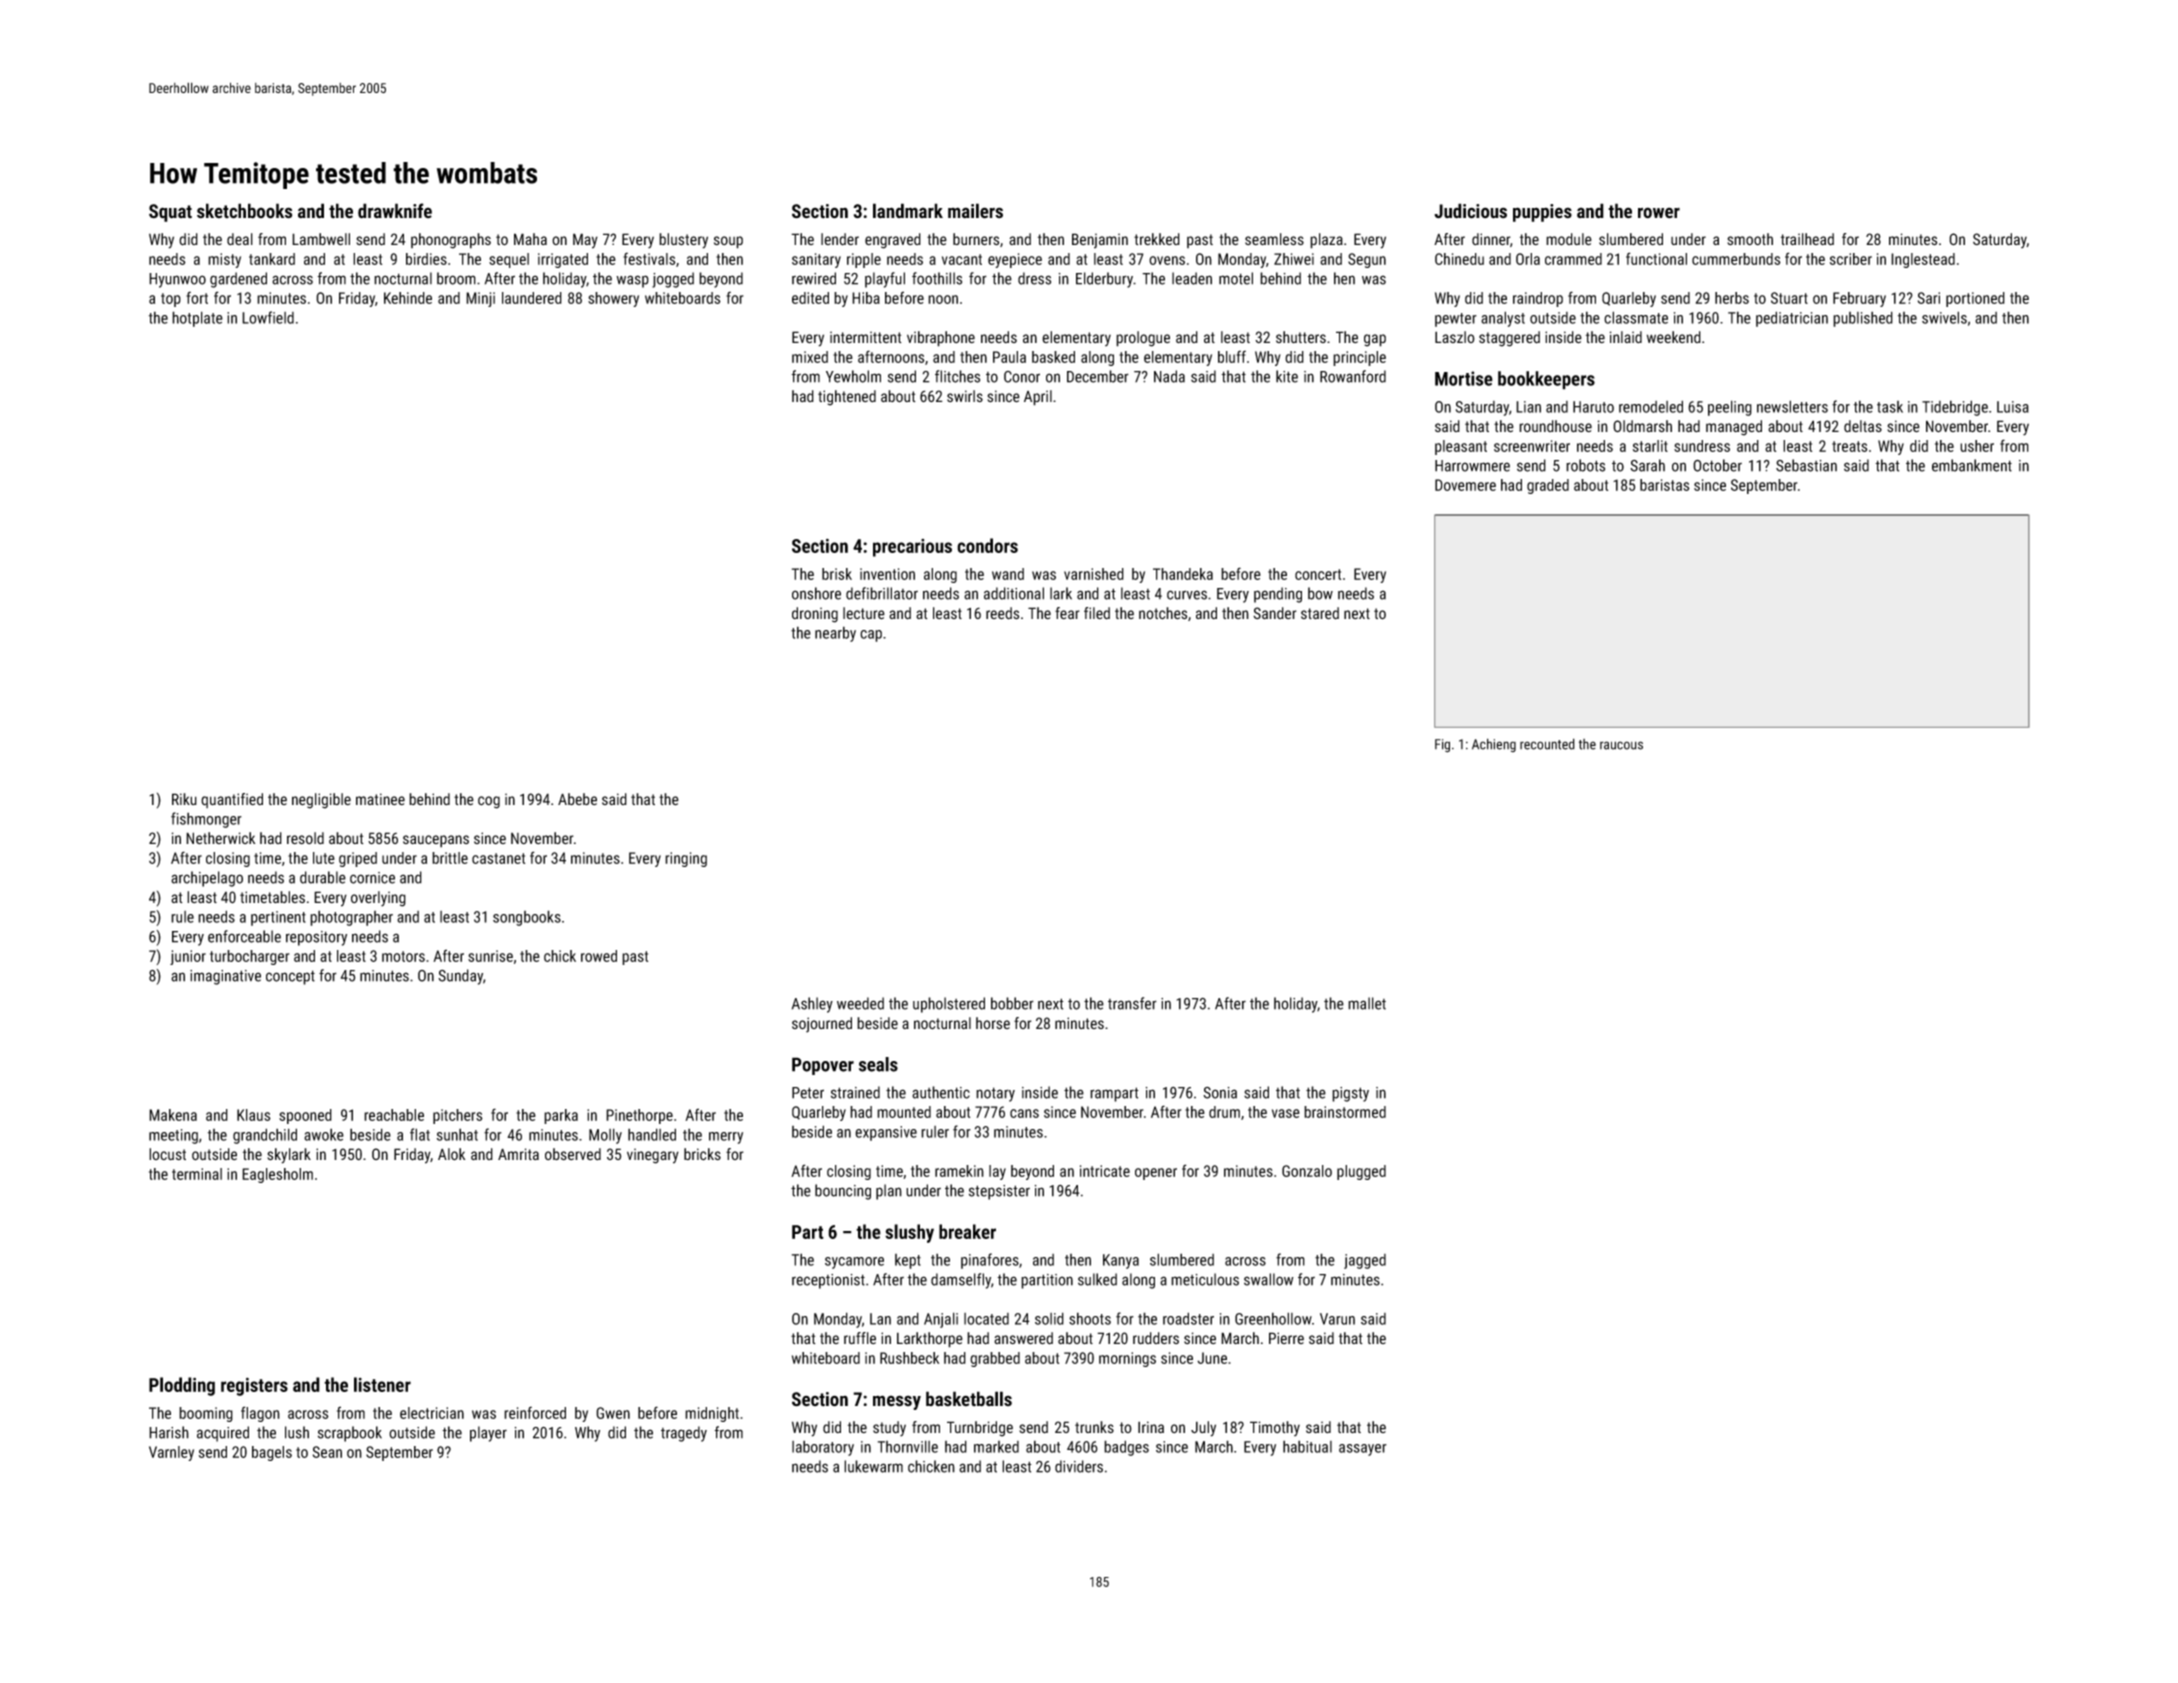 The width and height of the screenshot is (2178, 1683). I want to click on assayer, so click(1363, 1450).
